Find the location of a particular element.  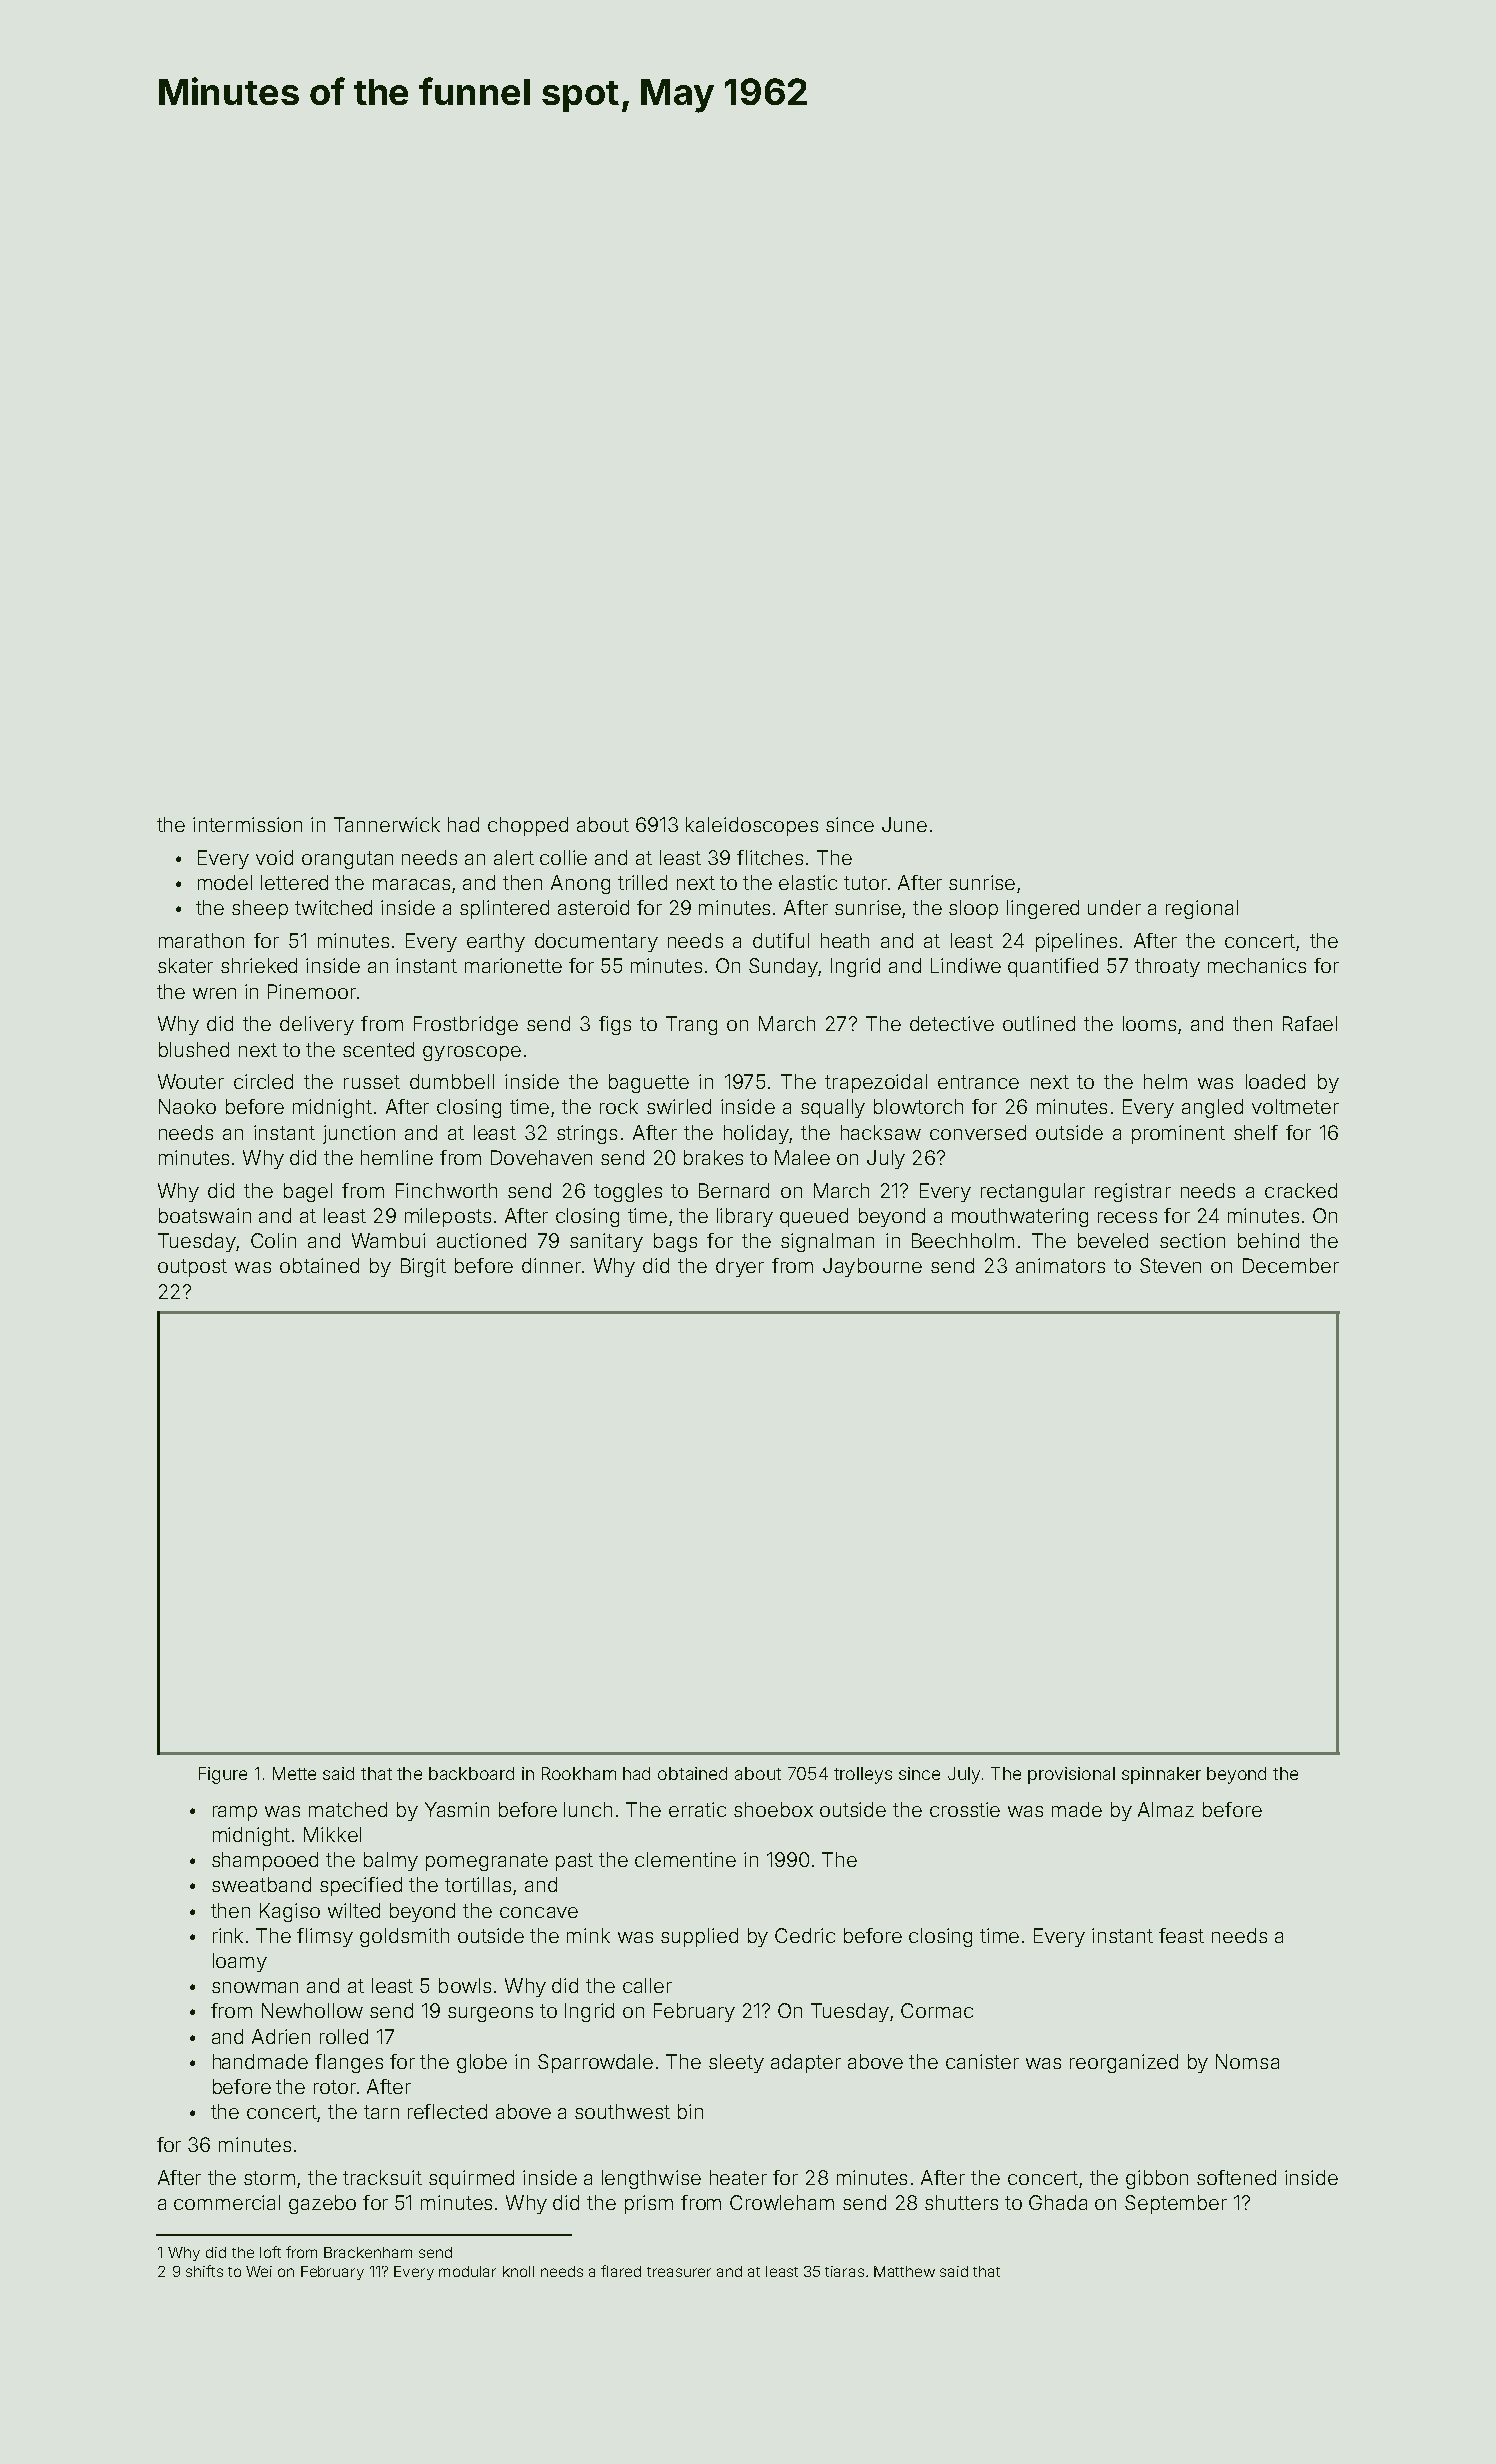

June is located at coordinates (904, 824).
